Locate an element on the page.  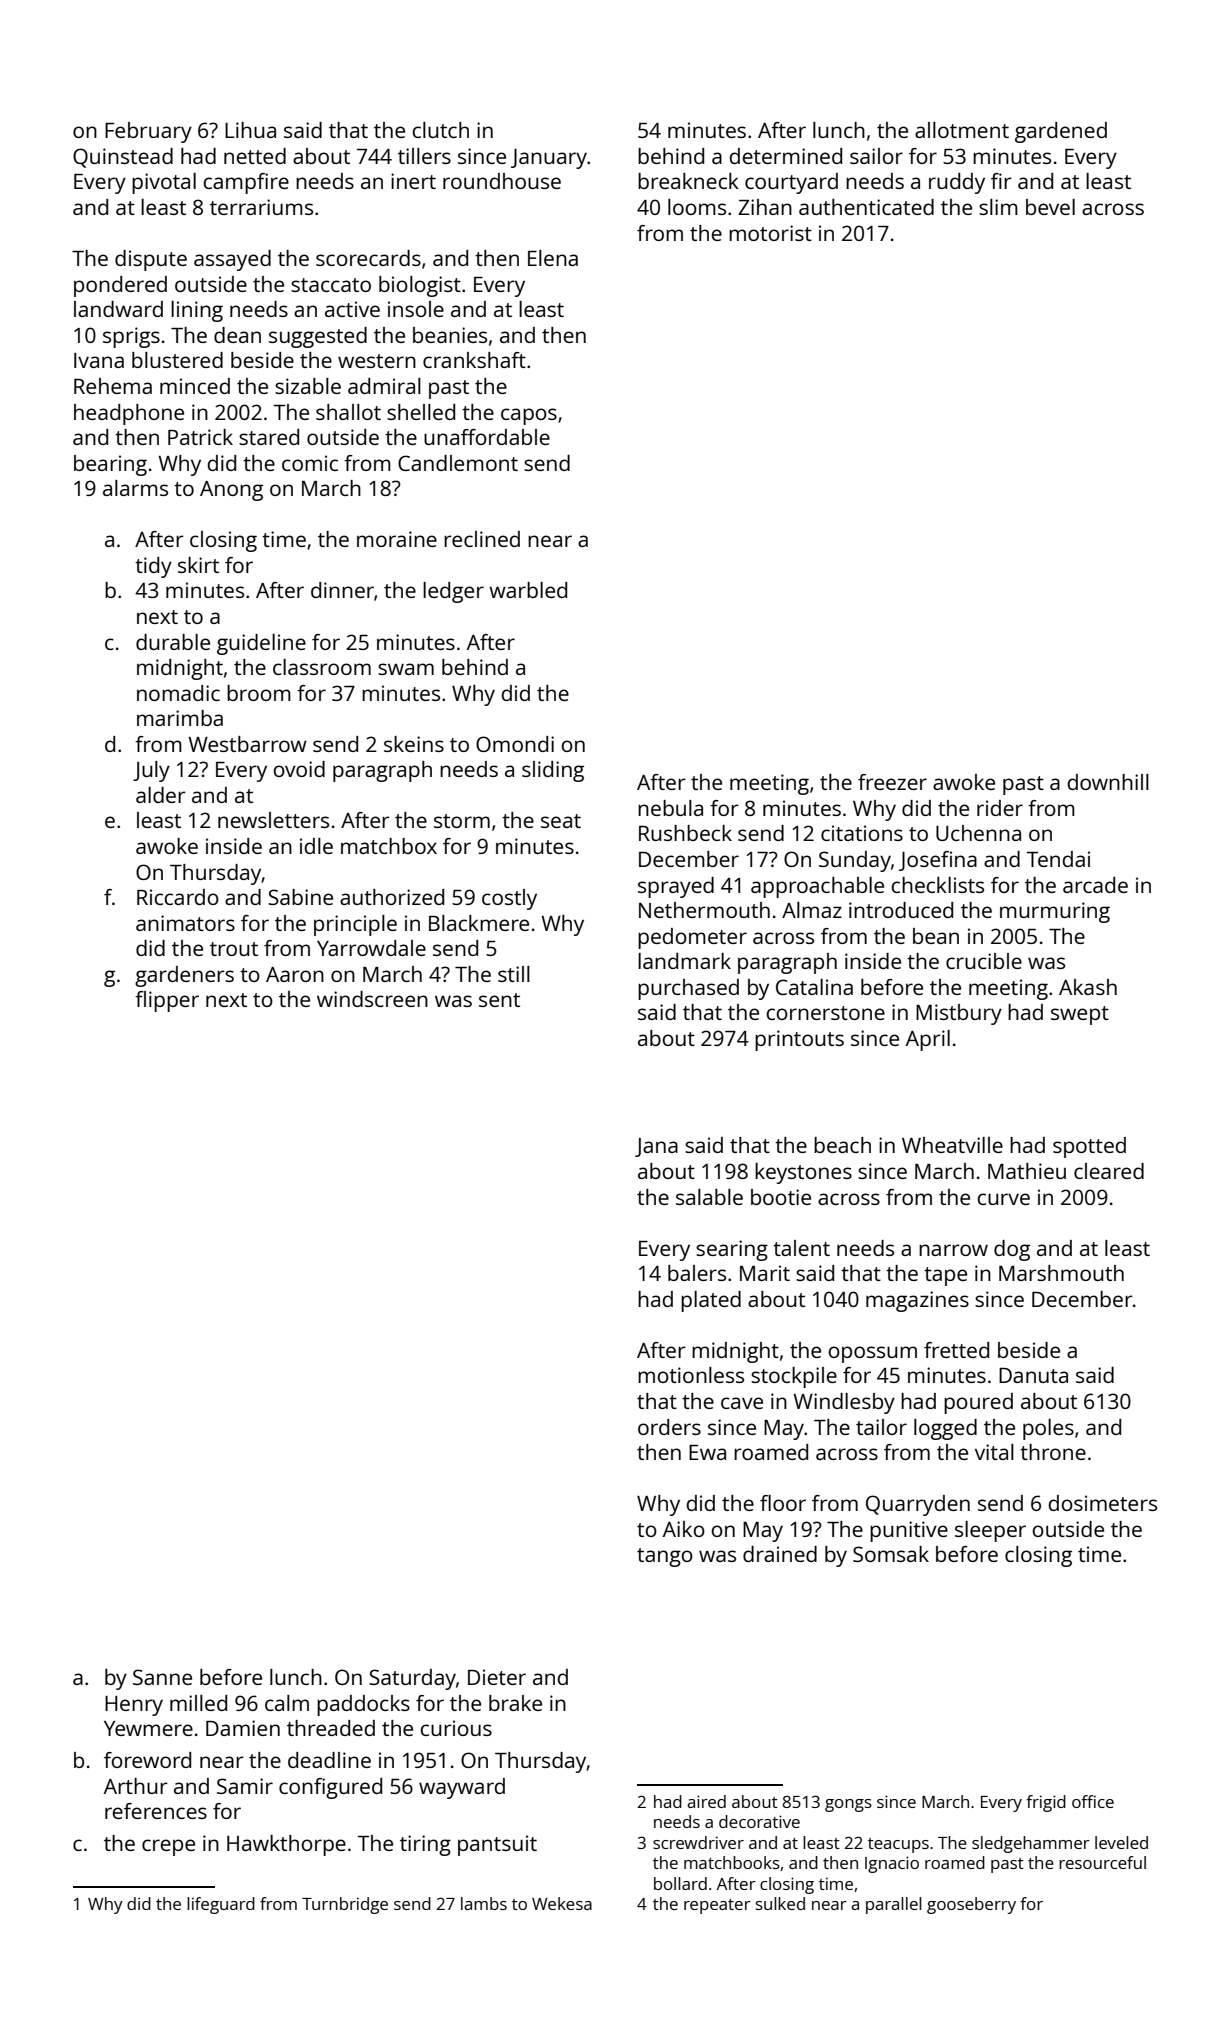
Marshmouth is located at coordinates (1061, 1273).
